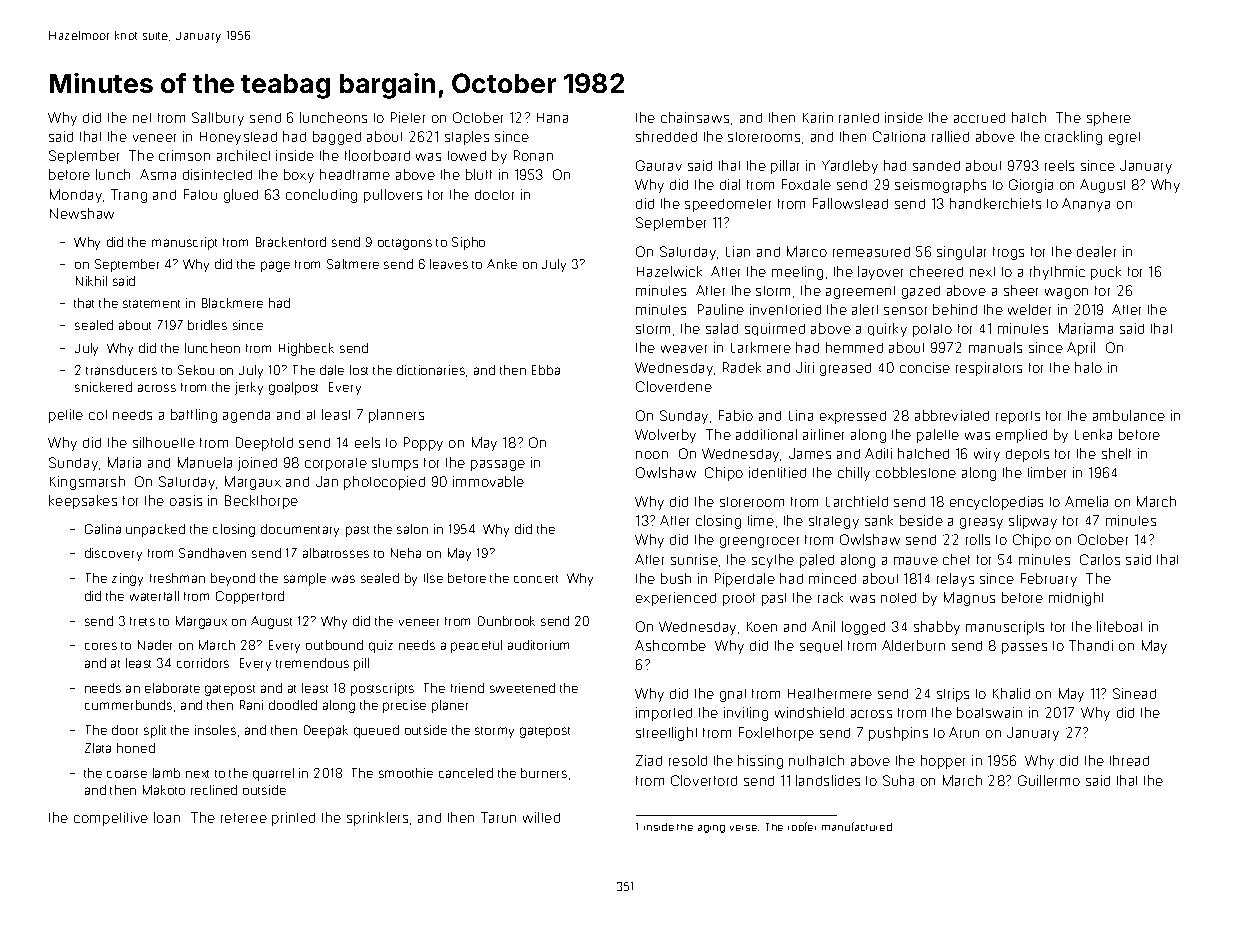 Image resolution: width=1233 pixels, height=952 pixels. Describe the element at coordinates (797, 273) in the image. I see `meeting` at that location.
